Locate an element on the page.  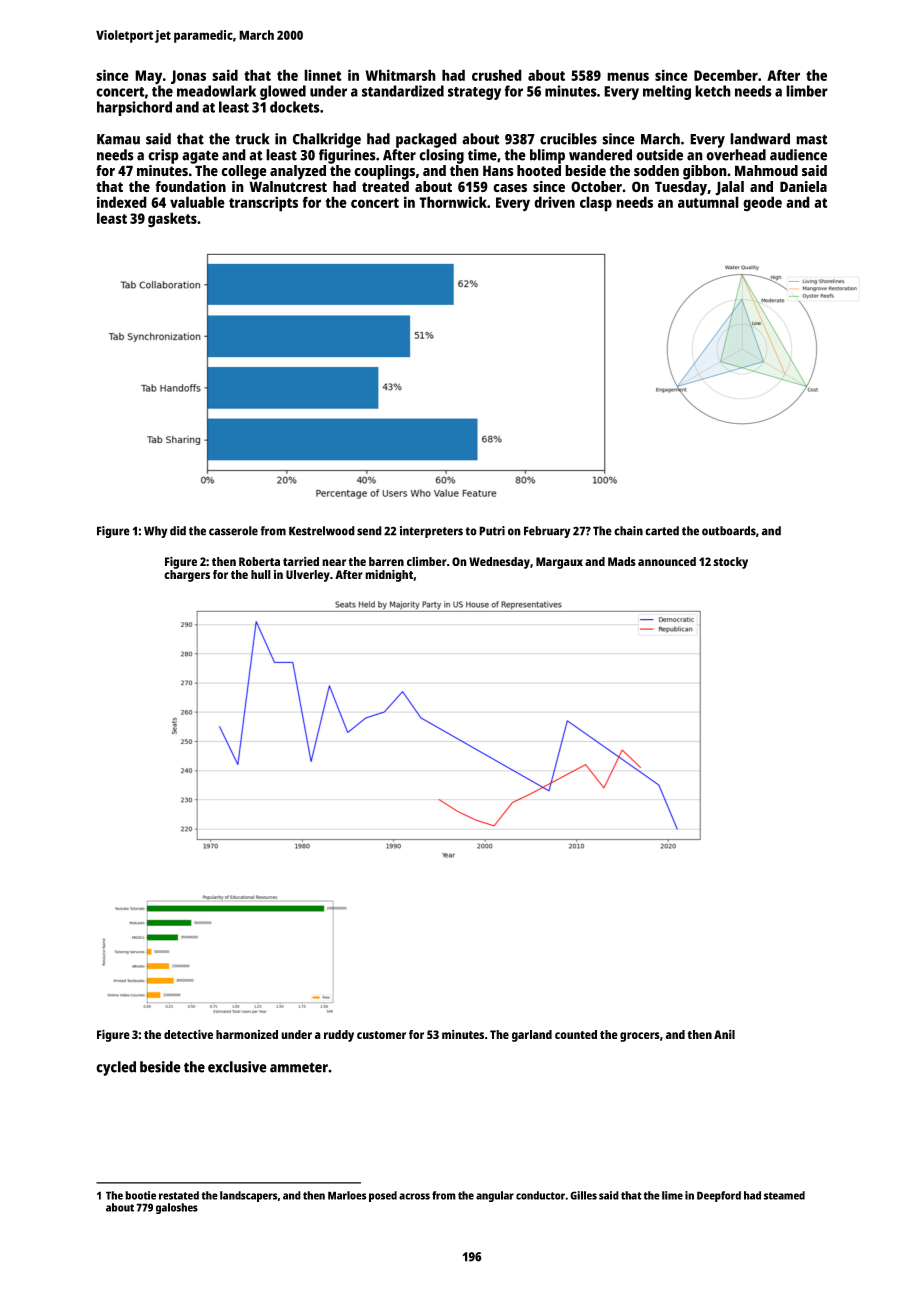
interpreters is located at coordinates (431, 532).
